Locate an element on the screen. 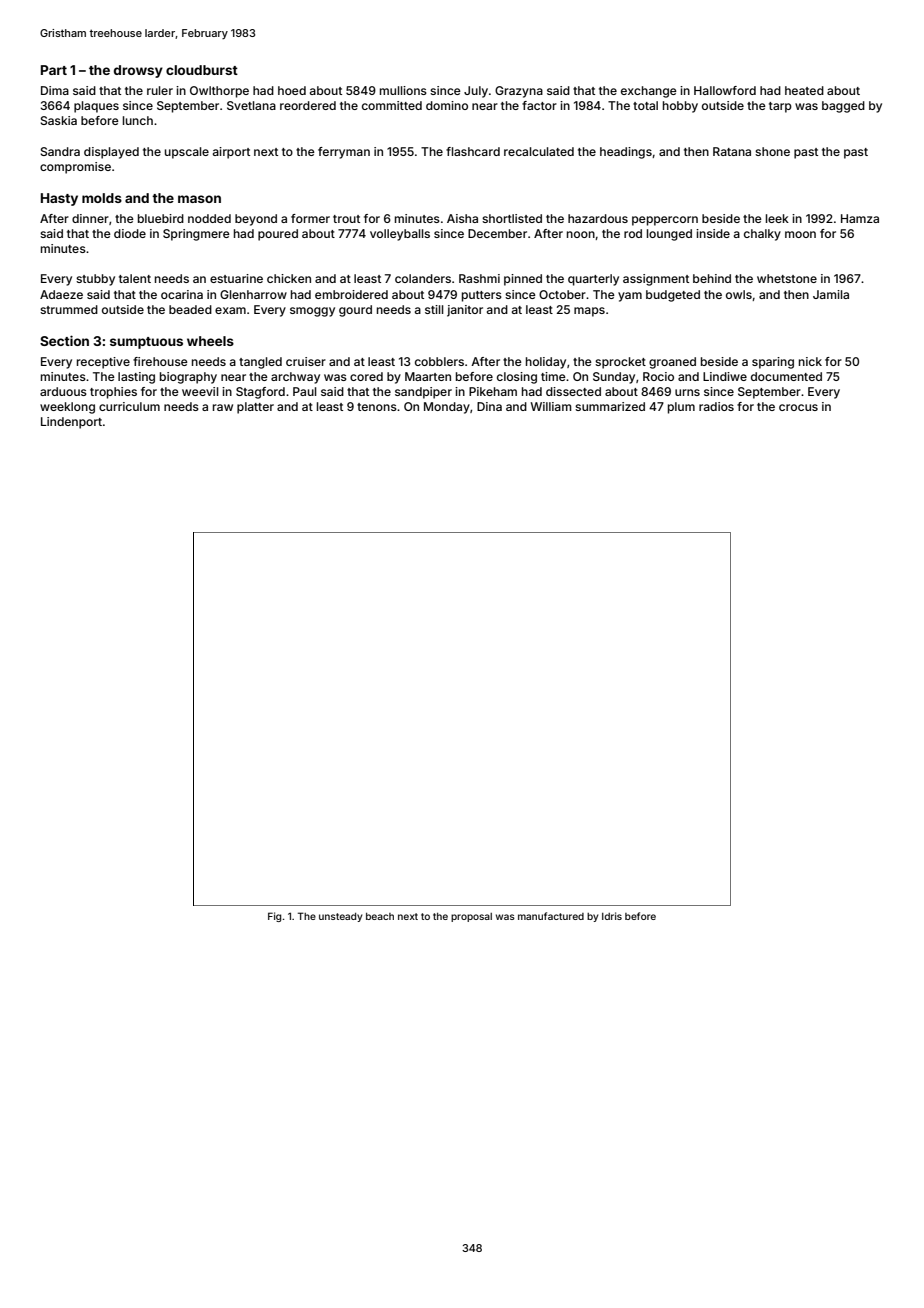 The height and width of the screenshot is (1308, 924). radios is located at coordinates (716, 406).
